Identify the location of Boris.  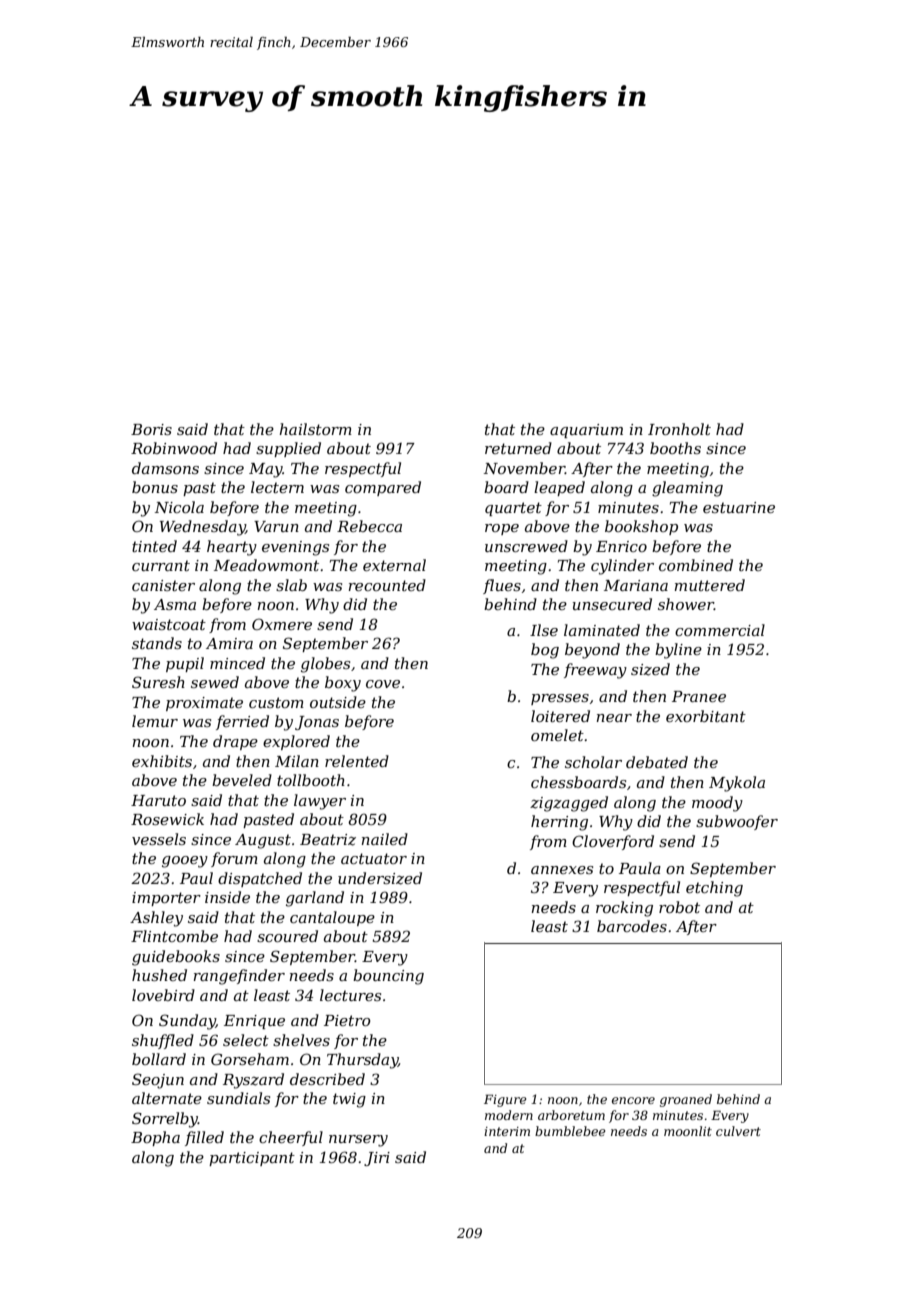
(151, 429).
